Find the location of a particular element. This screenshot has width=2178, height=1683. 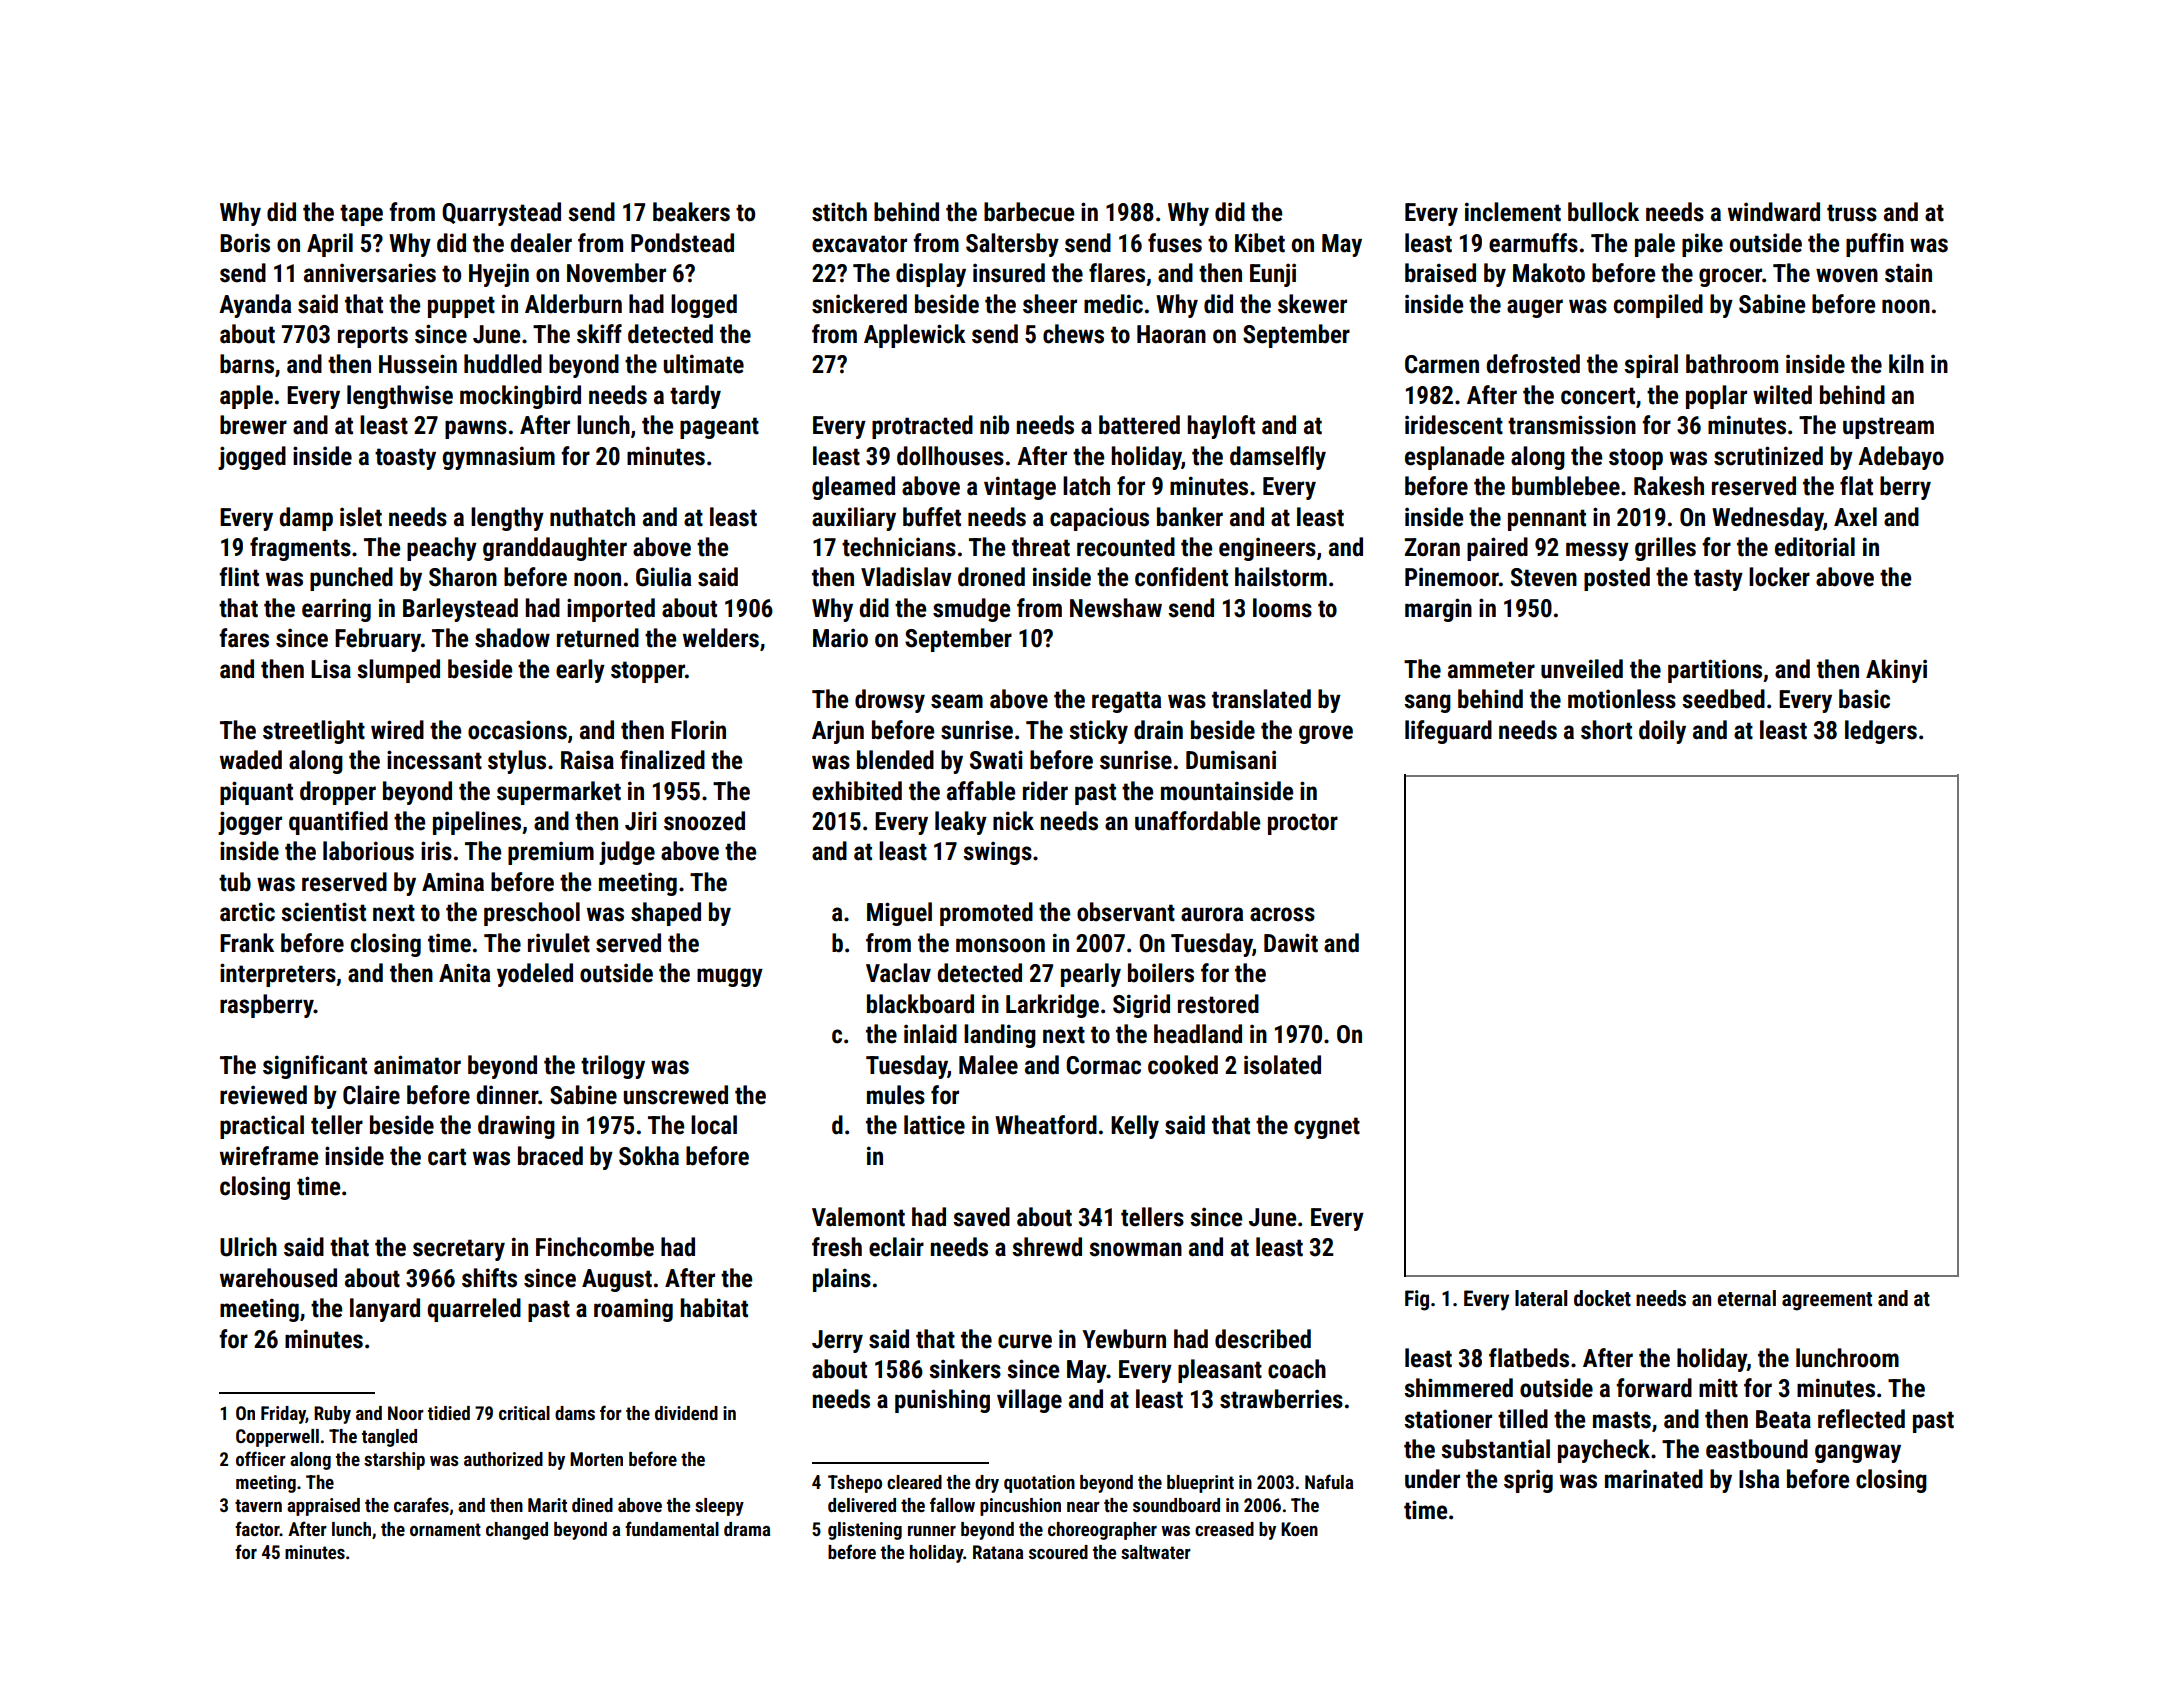

secretary is located at coordinates (459, 1250).
